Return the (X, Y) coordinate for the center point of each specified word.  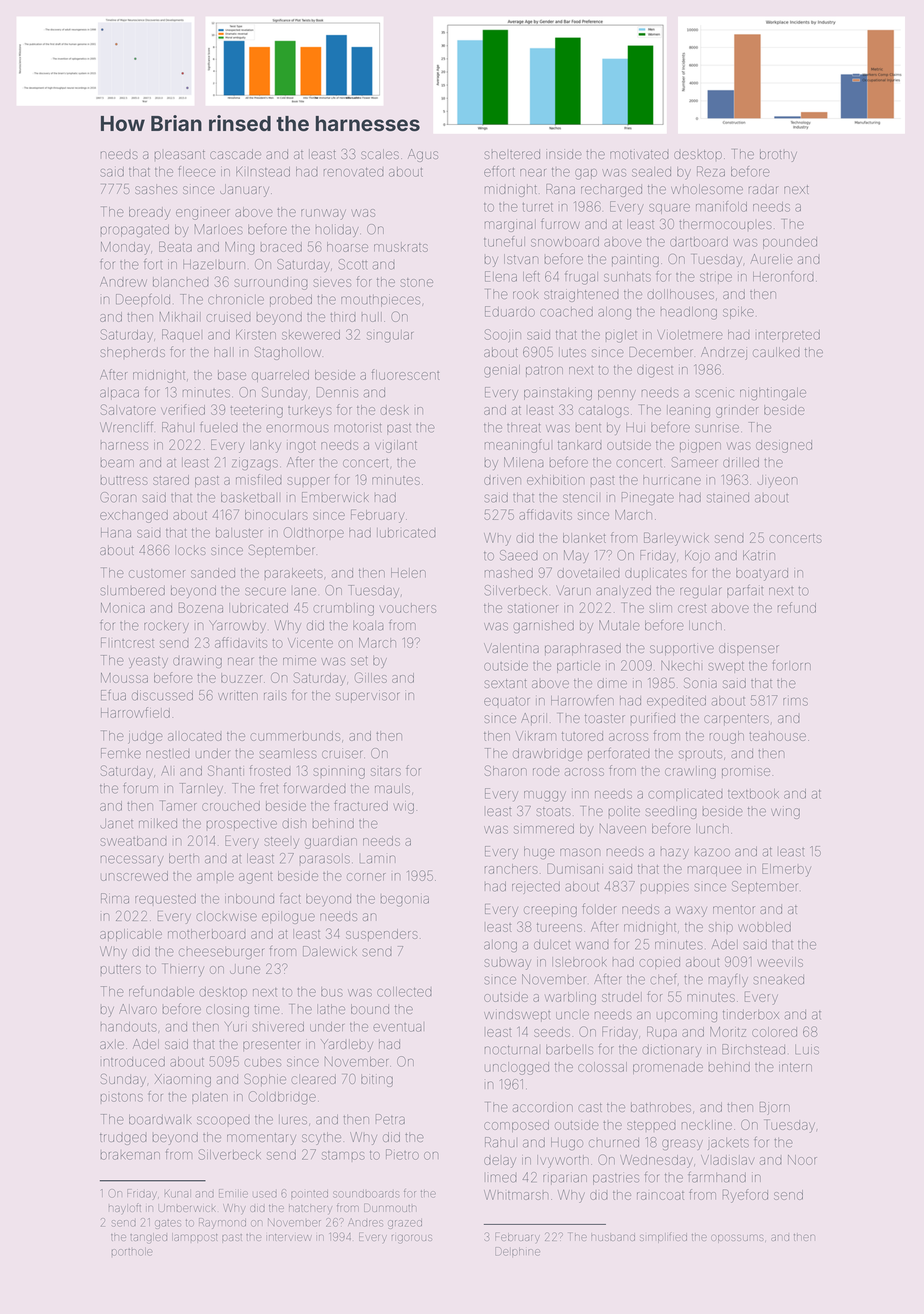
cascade (235, 154)
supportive (682, 649)
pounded (790, 243)
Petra (390, 1119)
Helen (408, 573)
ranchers (511, 869)
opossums (737, 1238)
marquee (715, 871)
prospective (242, 825)
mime (299, 660)
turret (538, 207)
